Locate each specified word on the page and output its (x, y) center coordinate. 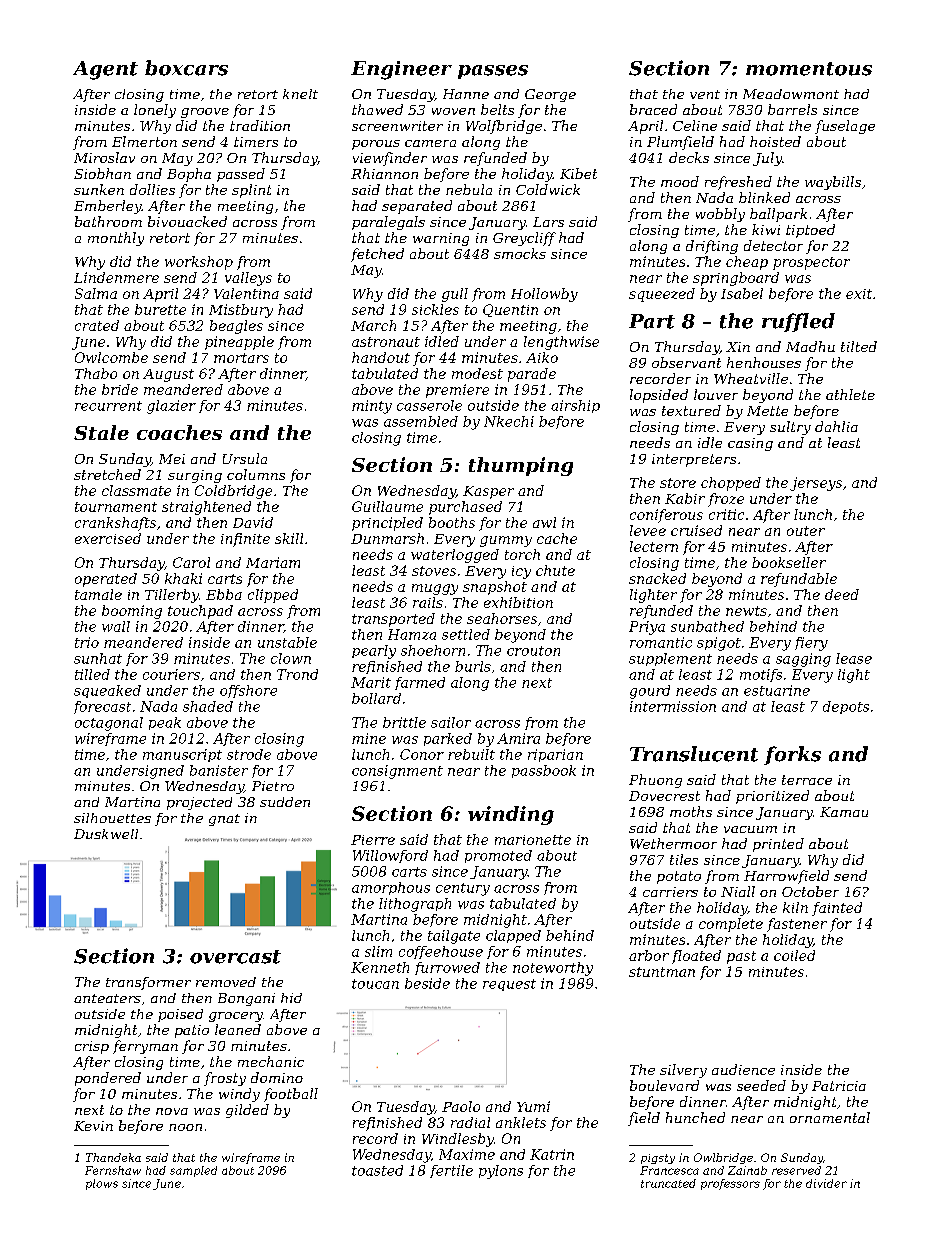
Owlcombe (111, 357)
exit (859, 294)
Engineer (401, 70)
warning (441, 239)
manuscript (182, 755)
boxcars (186, 68)
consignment (397, 772)
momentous (809, 69)
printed (778, 845)
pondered (108, 1079)
